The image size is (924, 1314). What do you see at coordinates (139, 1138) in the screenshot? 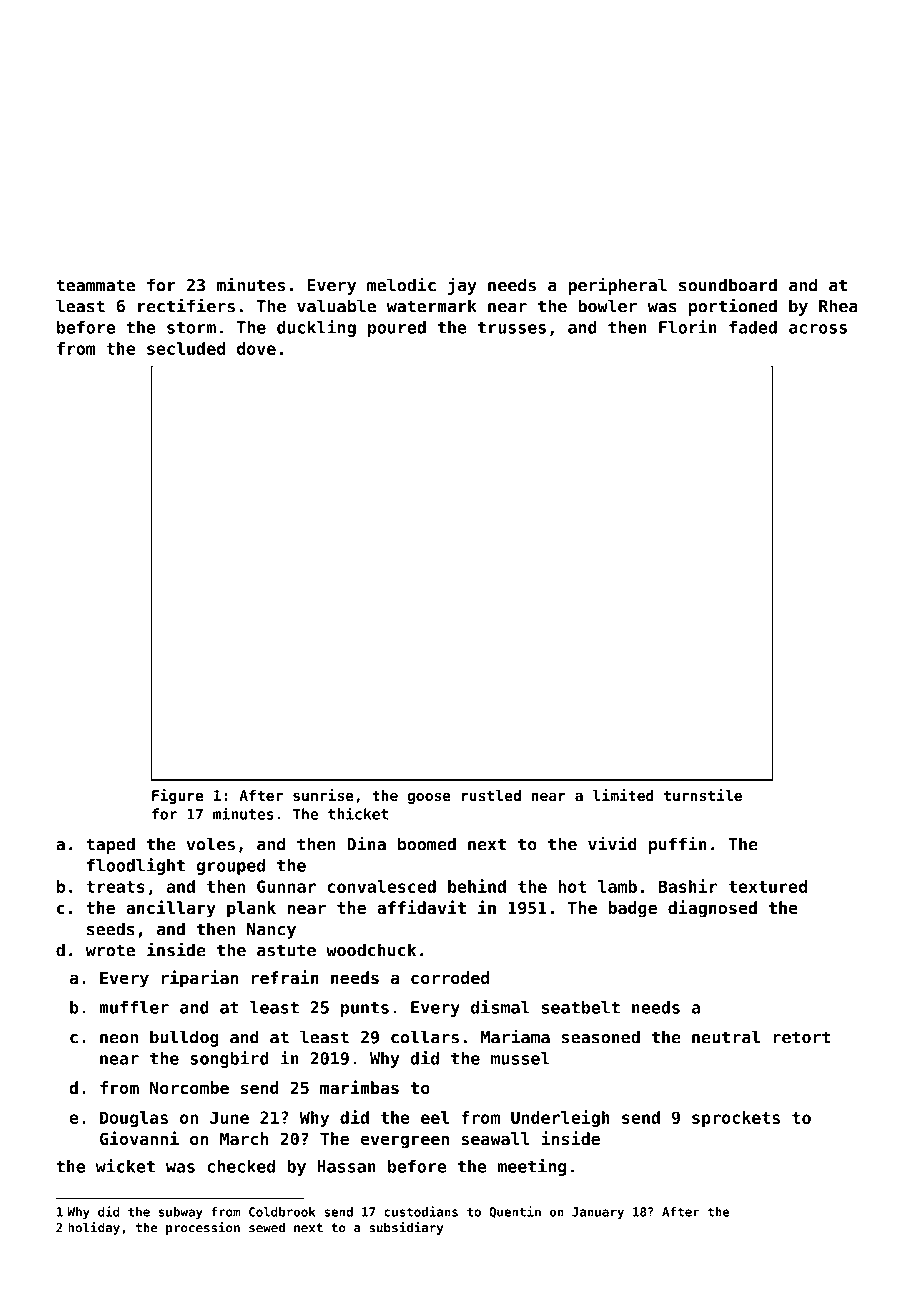
I see `Giovanni` at bounding box center [139, 1138].
